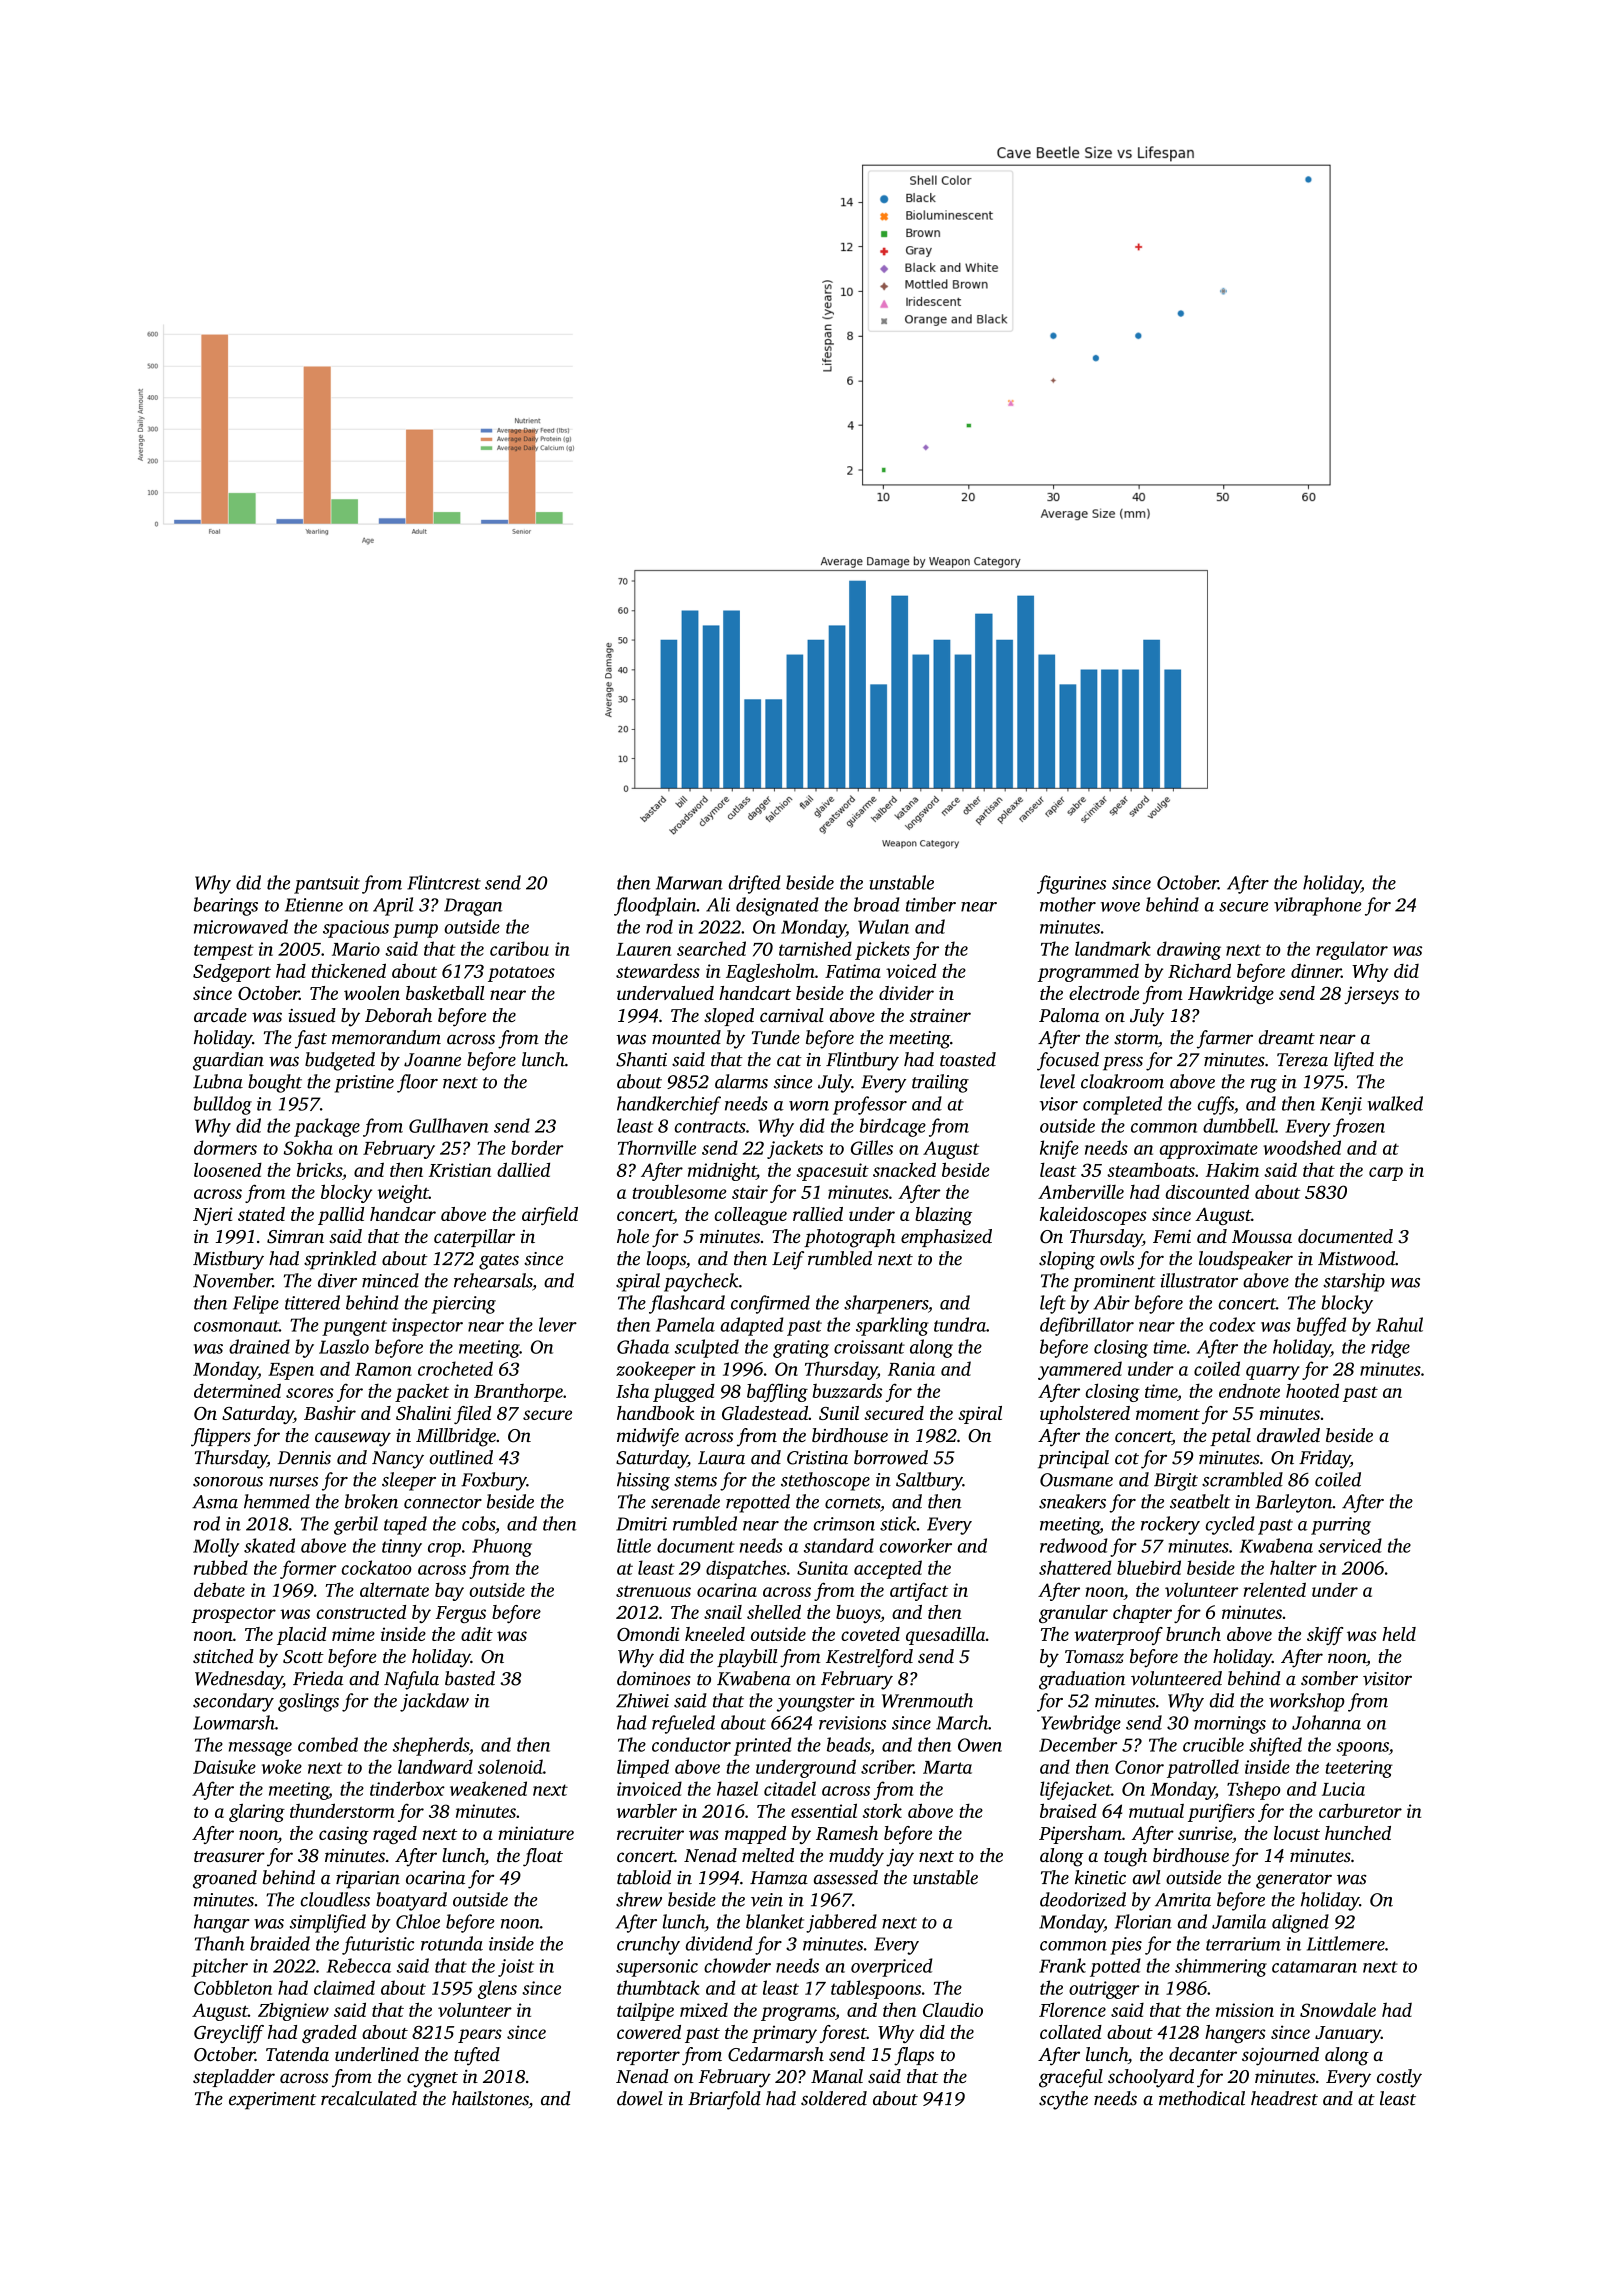 Image resolution: width=1620 pixels, height=2292 pixels. Describe the element at coordinates (1317, 906) in the screenshot. I see `vibraphone` at that location.
